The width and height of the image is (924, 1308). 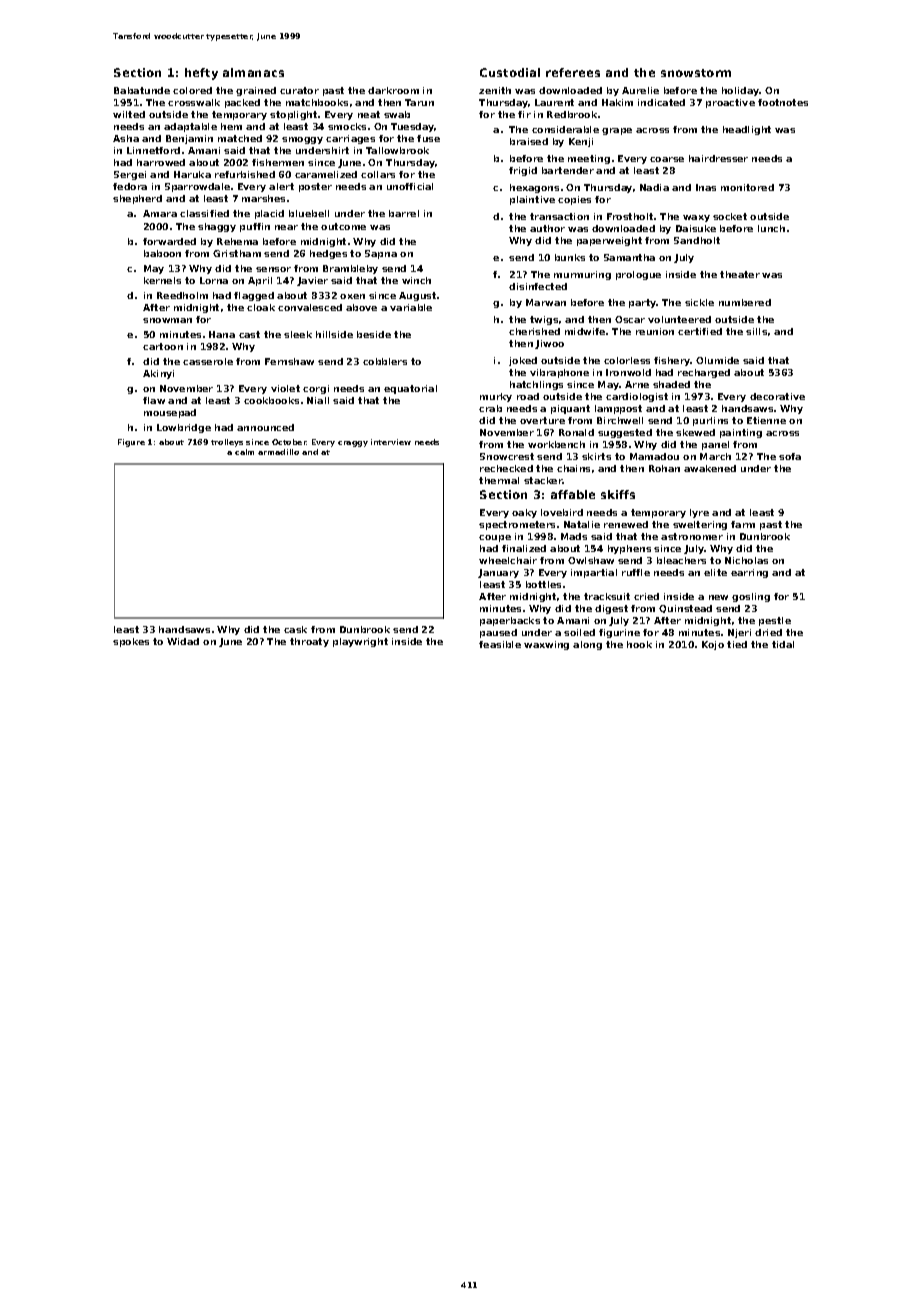 What do you see at coordinates (309, 642) in the image?
I see `throaty` at bounding box center [309, 642].
